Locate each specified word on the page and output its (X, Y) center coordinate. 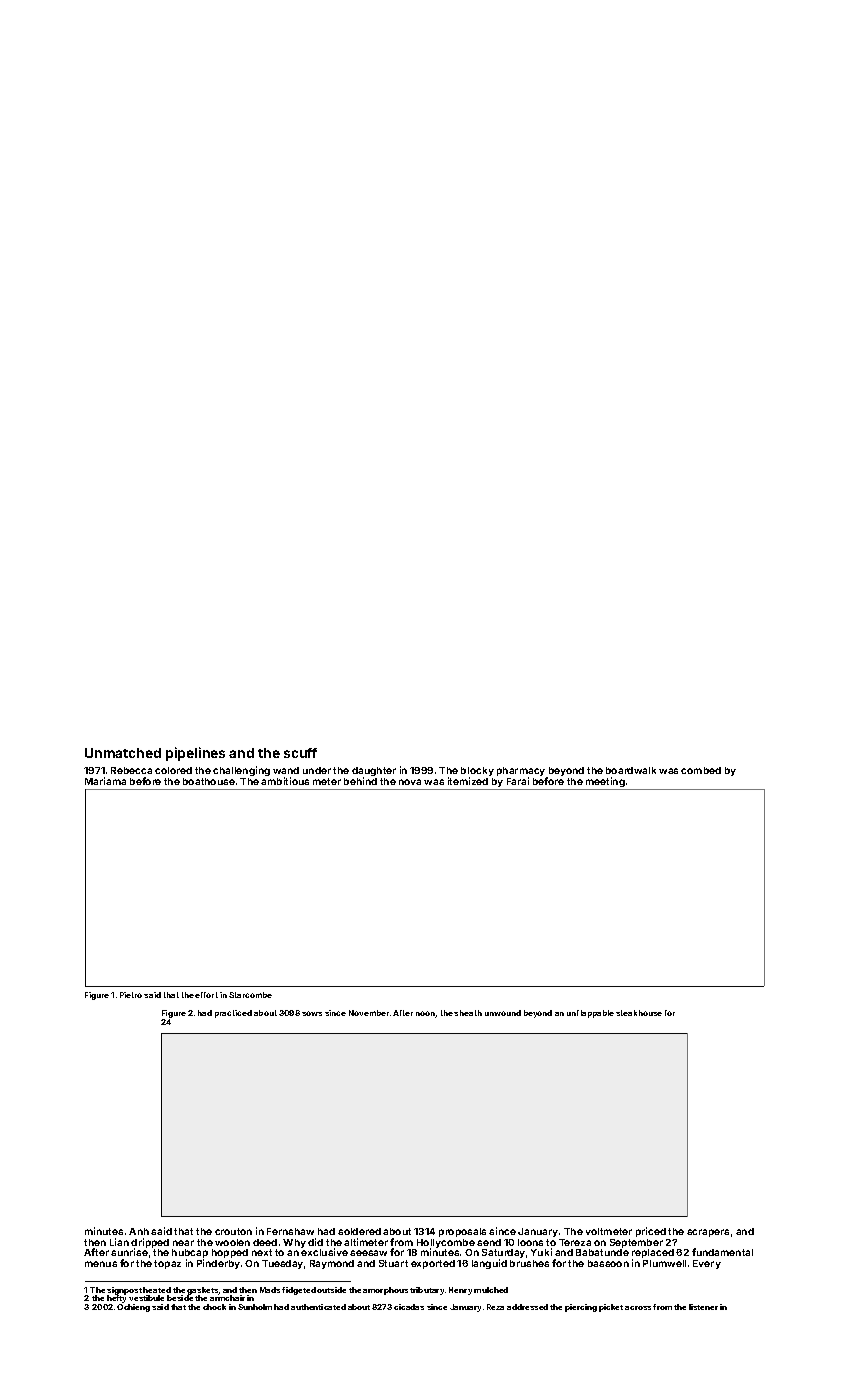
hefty (116, 1299)
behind (360, 781)
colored (173, 770)
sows (312, 1013)
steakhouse (639, 1013)
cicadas (409, 1307)
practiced (233, 1014)
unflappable (590, 1014)
